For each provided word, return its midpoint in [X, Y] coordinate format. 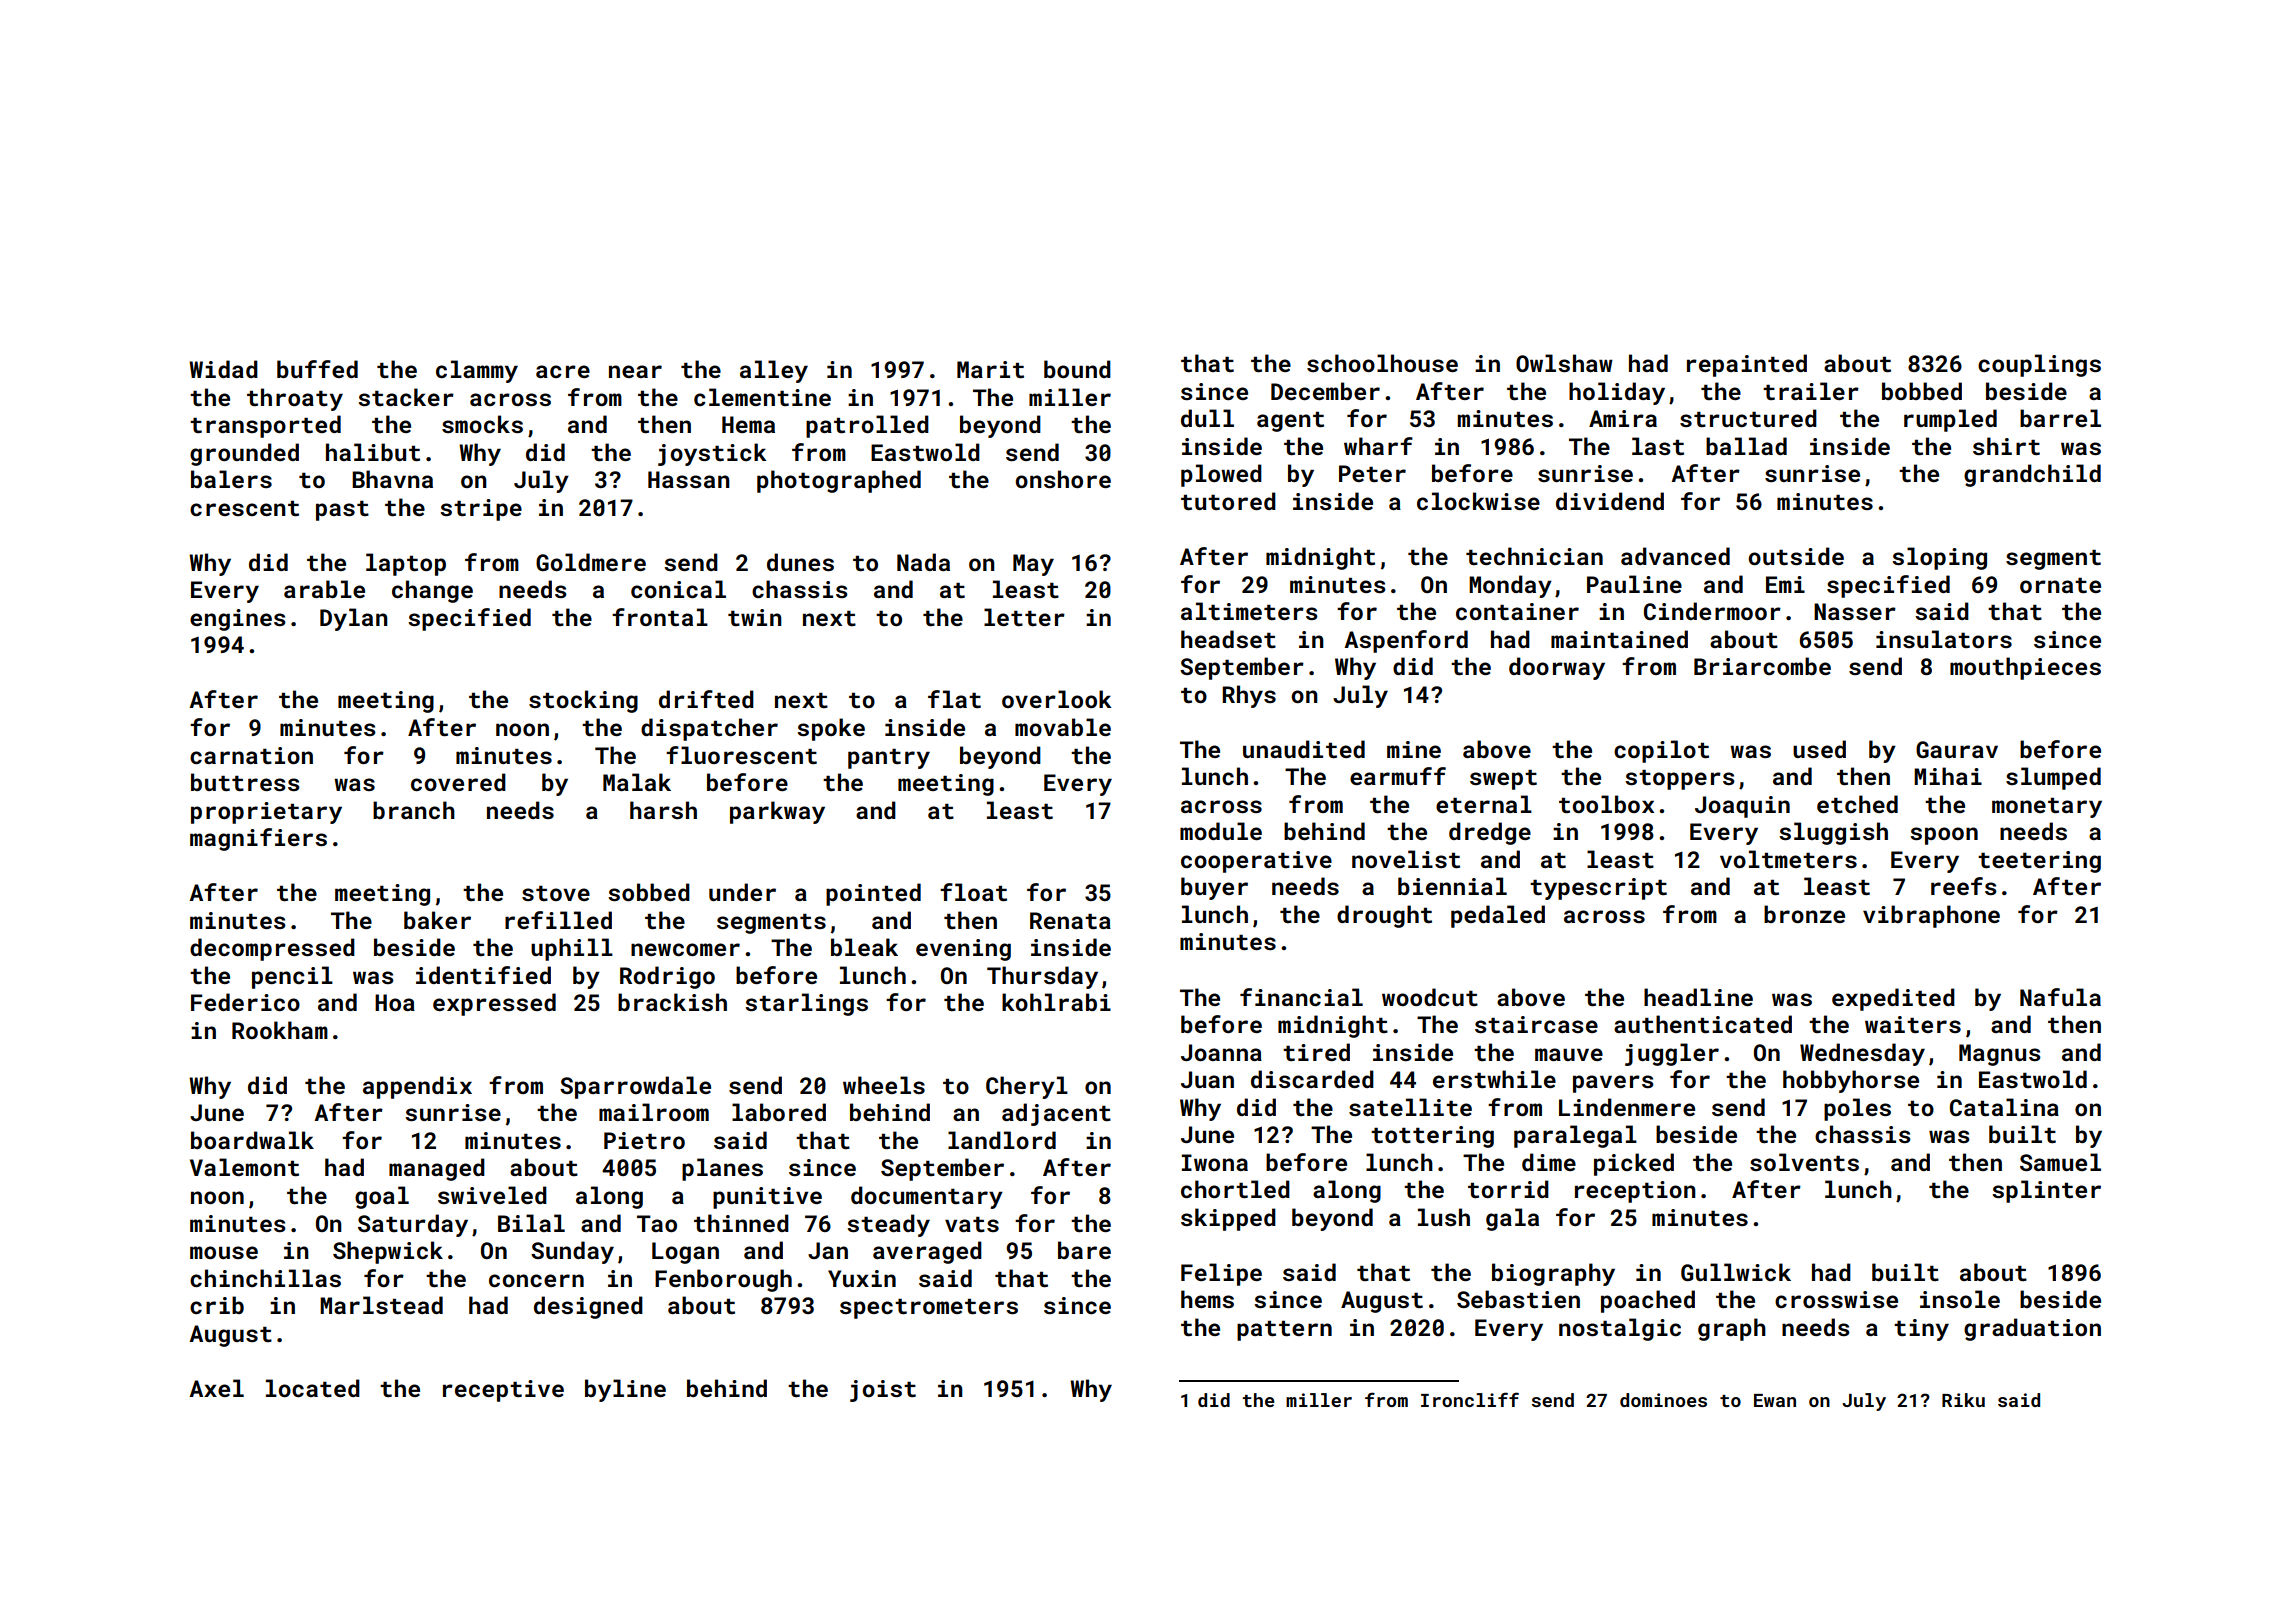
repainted [1747, 365]
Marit [990, 369]
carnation [251, 755]
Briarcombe [1762, 666]
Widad [223, 369]
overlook [1057, 699]
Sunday [572, 1252]
